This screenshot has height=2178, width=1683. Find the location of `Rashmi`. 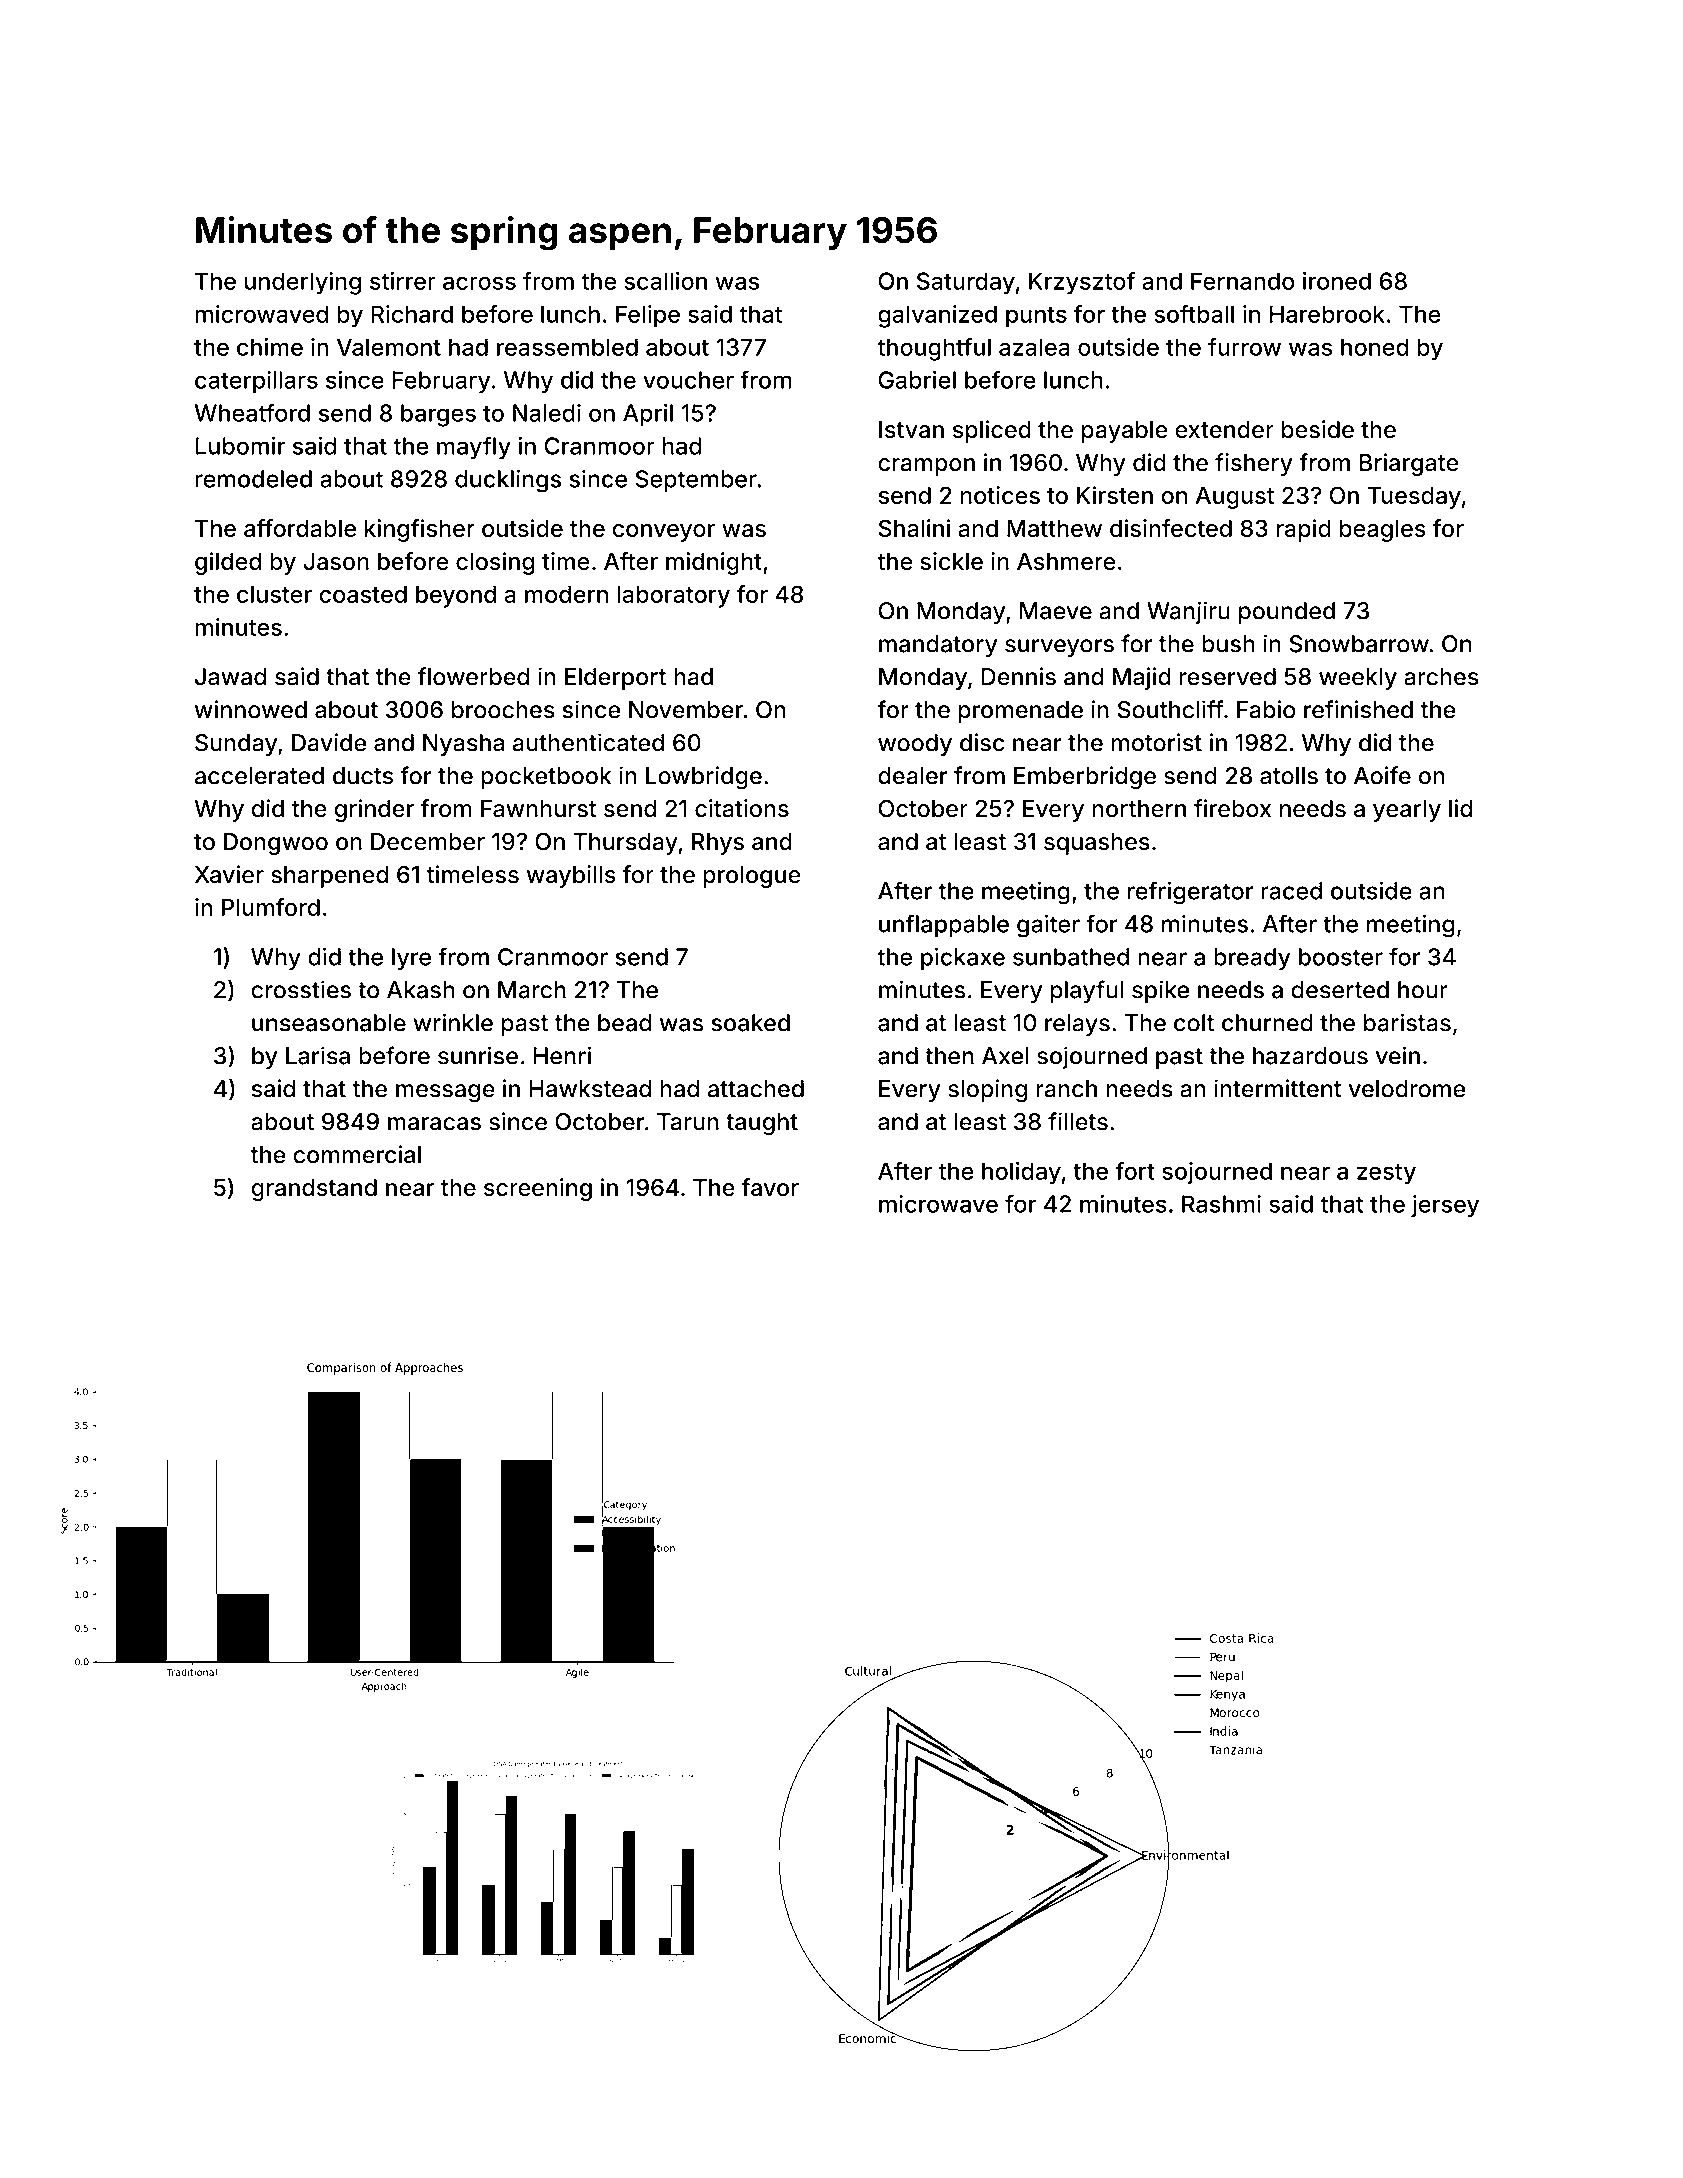

Rashmi is located at coordinates (1221, 1204).
